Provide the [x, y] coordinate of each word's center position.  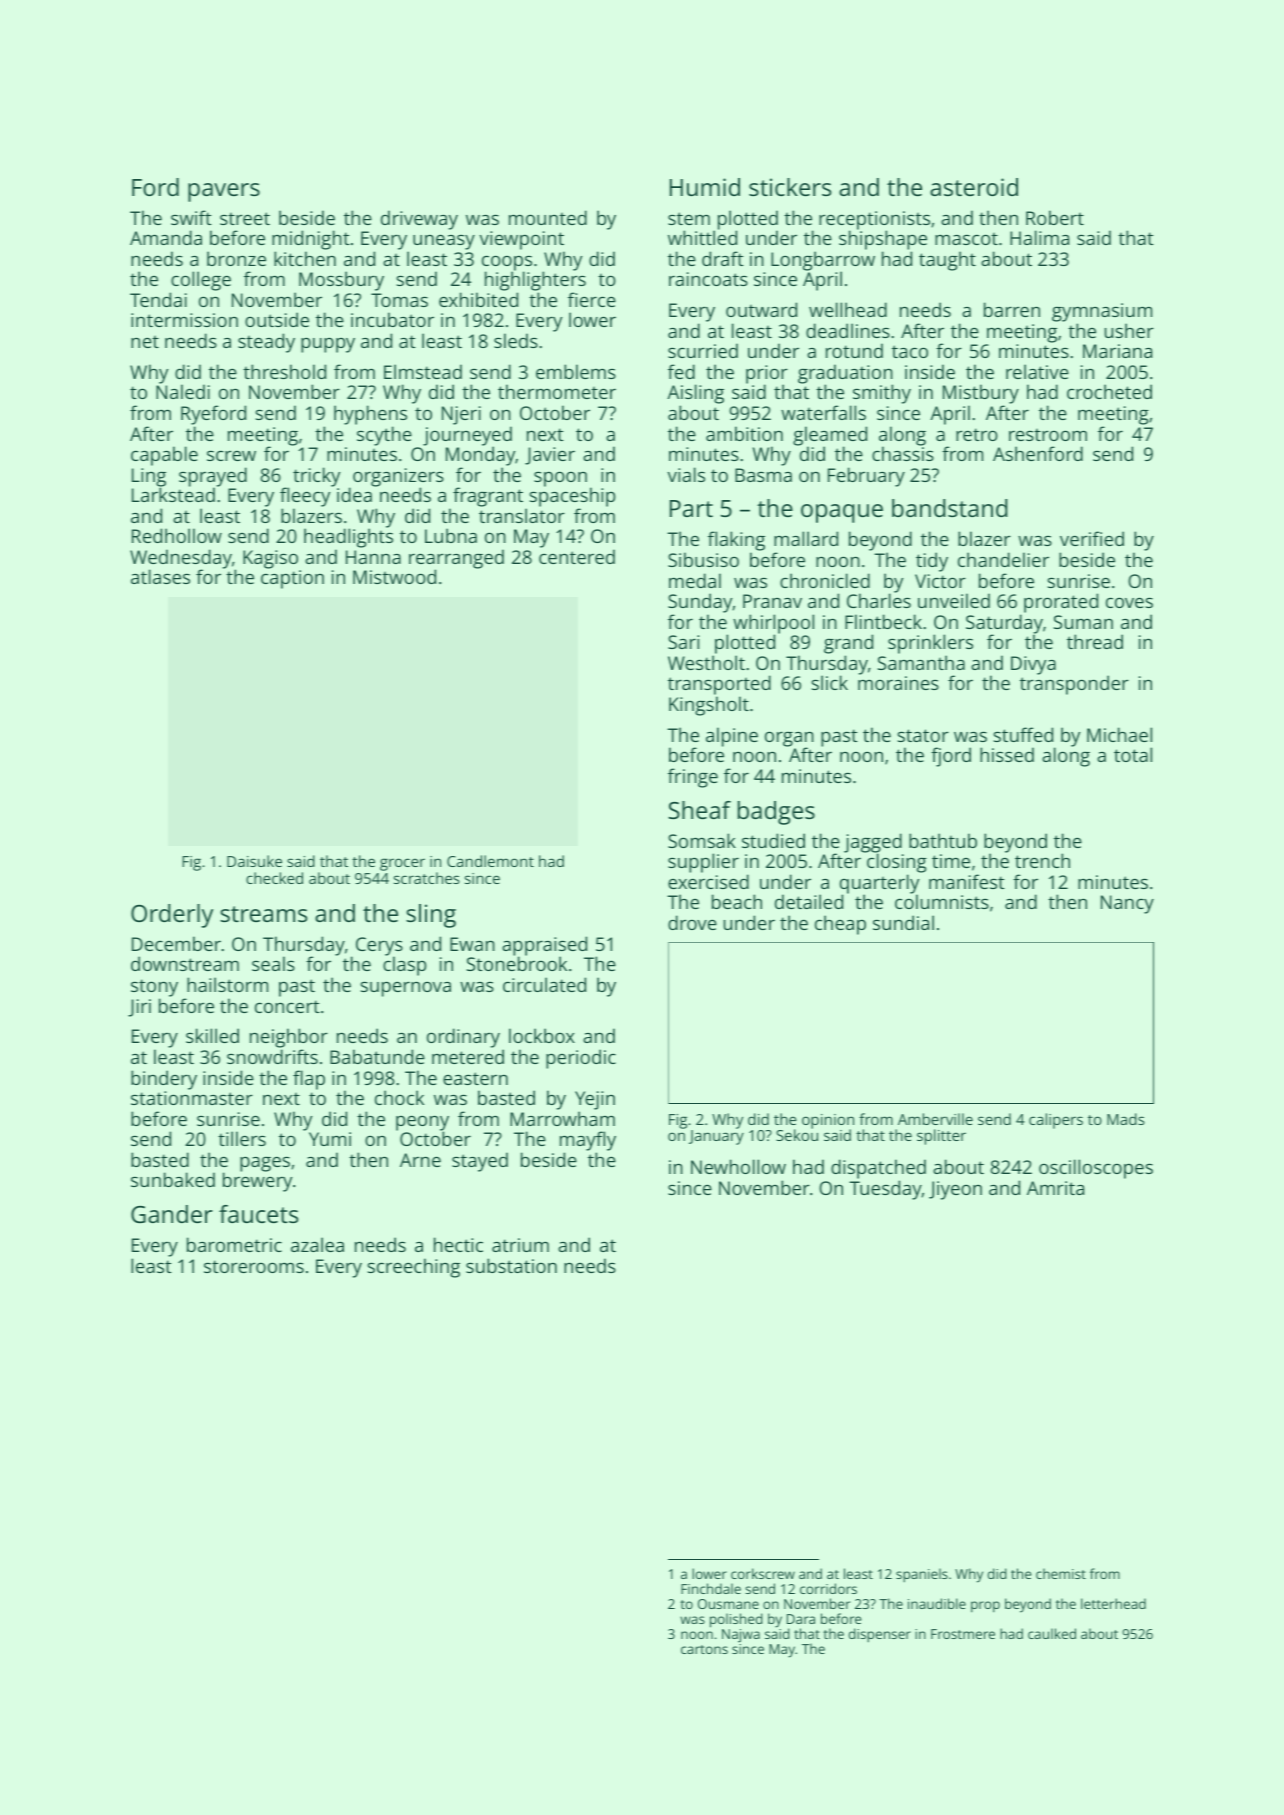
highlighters [535, 281]
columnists [942, 902]
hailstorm [227, 984]
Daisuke [254, 861]
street [245, 218]
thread [1095, 641]
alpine [732, 737]
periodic [581, 1059]
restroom [1048, 435]
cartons [704, 1649]
